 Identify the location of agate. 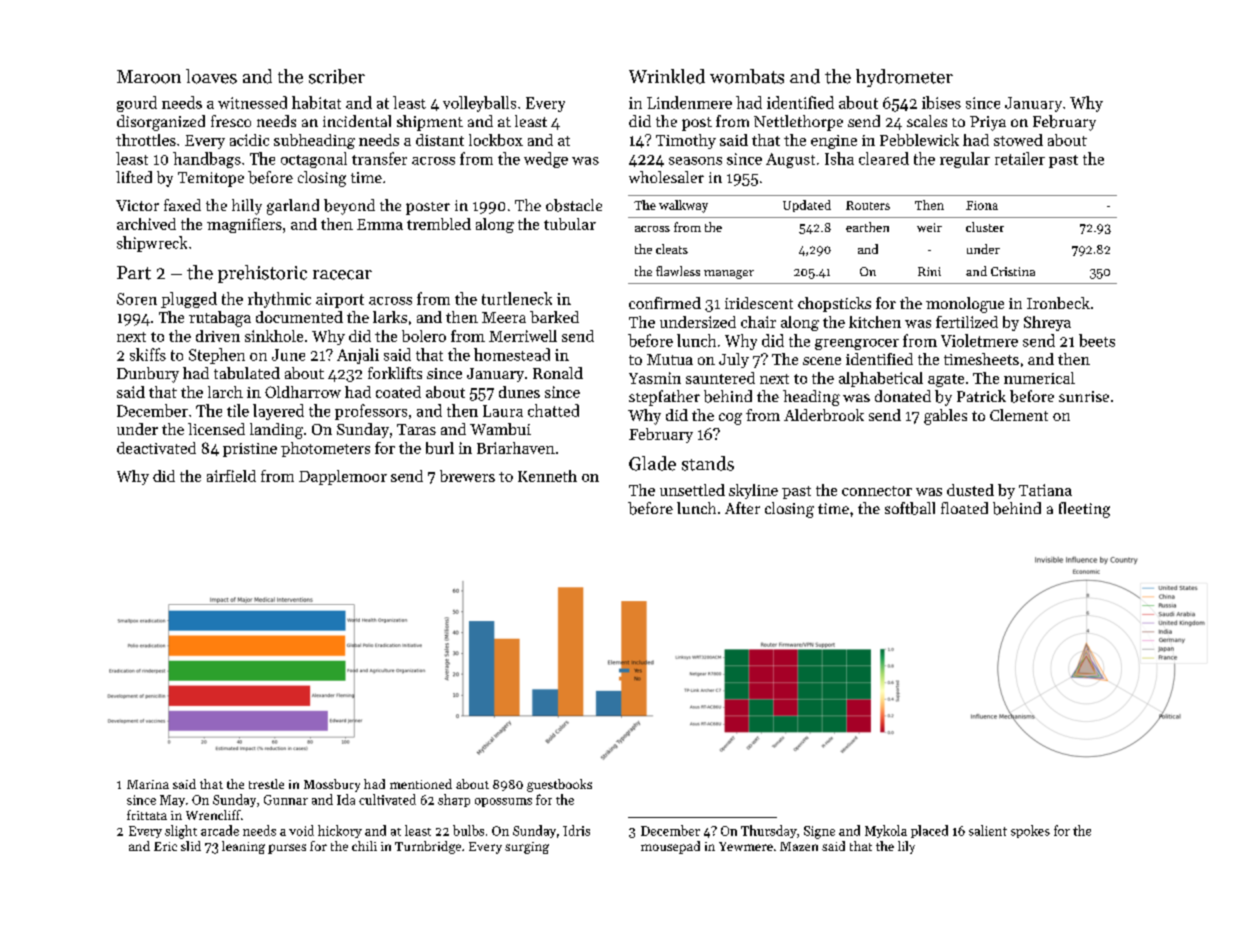
(946, 380).
